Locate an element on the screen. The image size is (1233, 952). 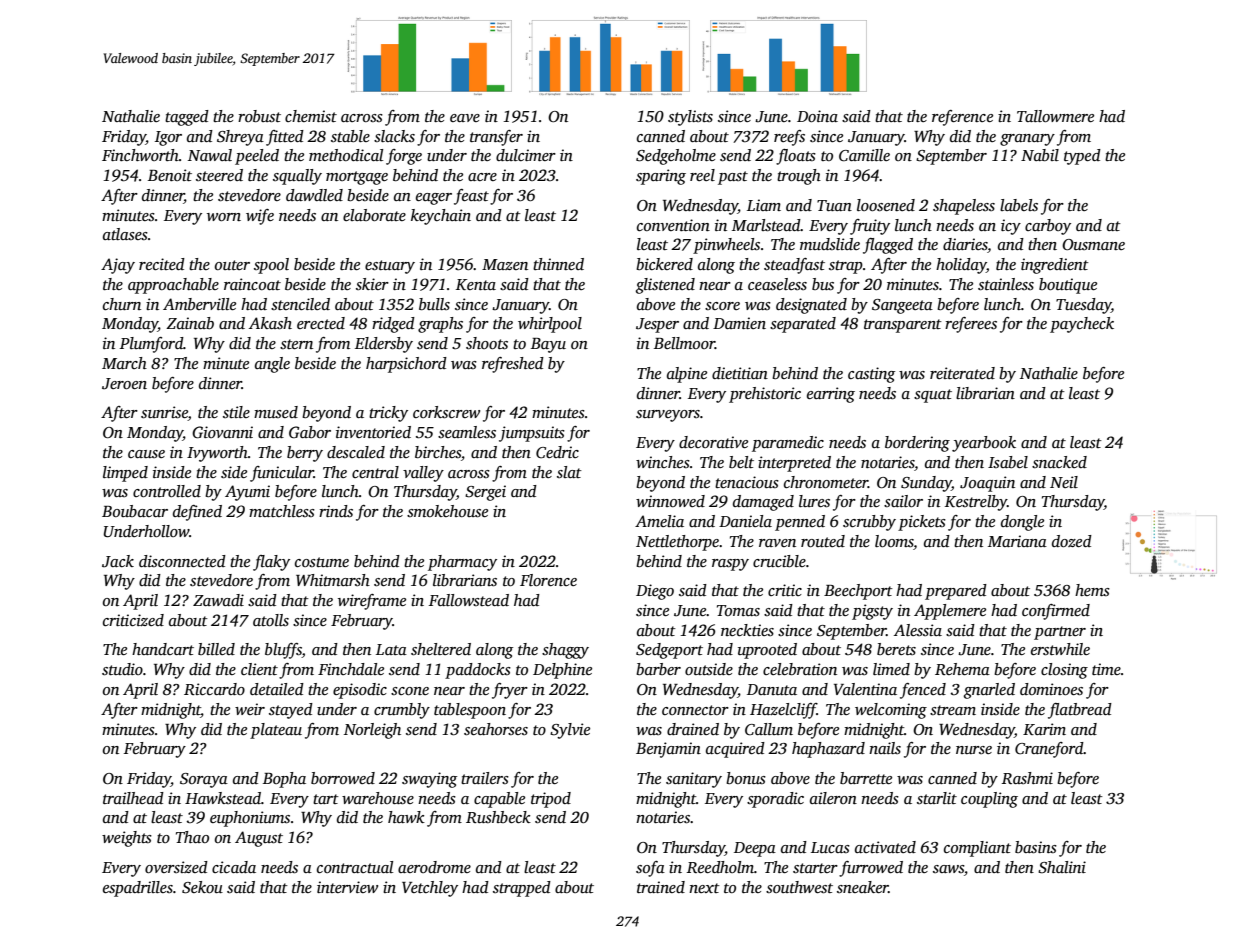
bickered is located at coordinates (664, 264).
